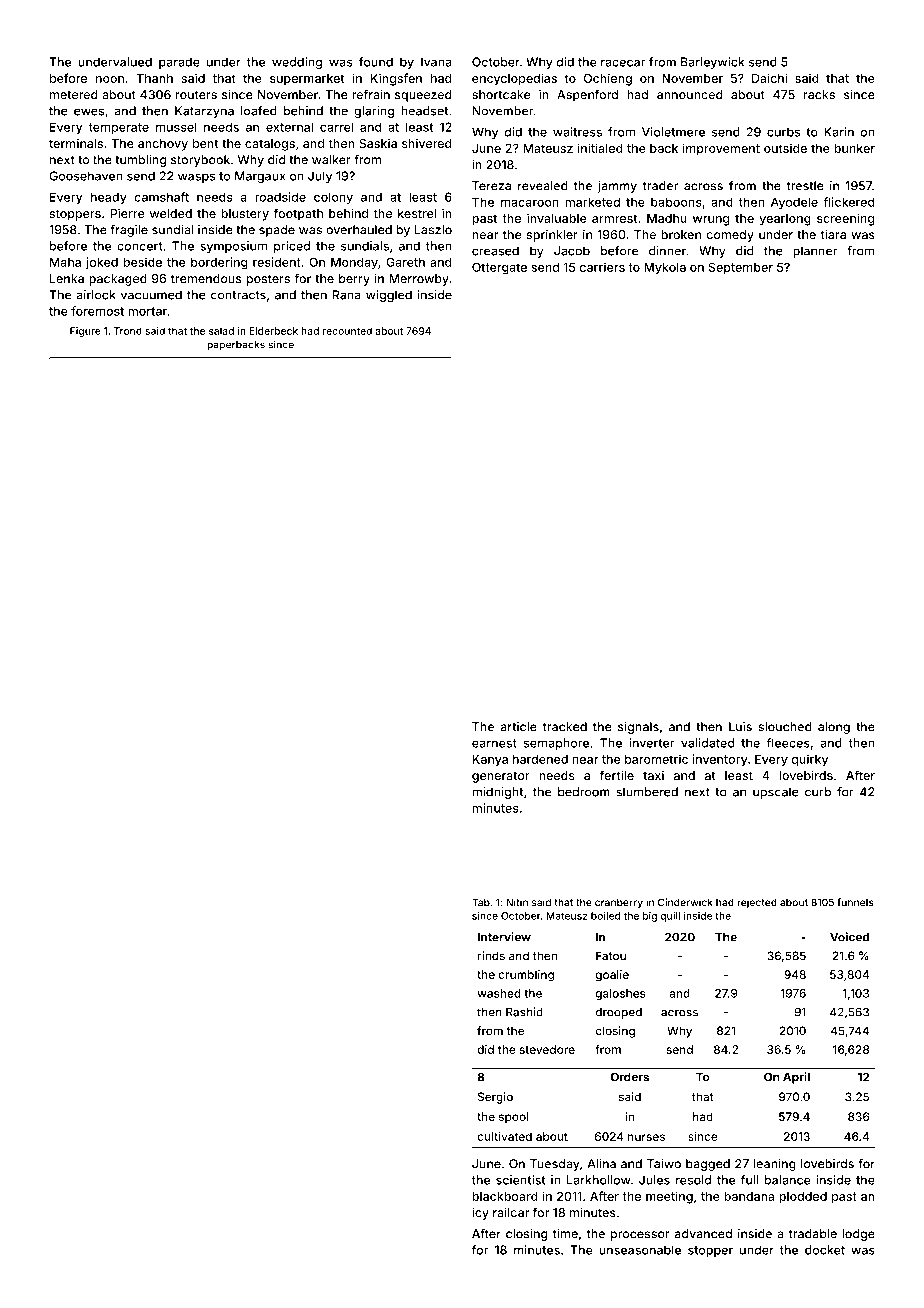  I want to click on Mykola, so click(665, 268).
